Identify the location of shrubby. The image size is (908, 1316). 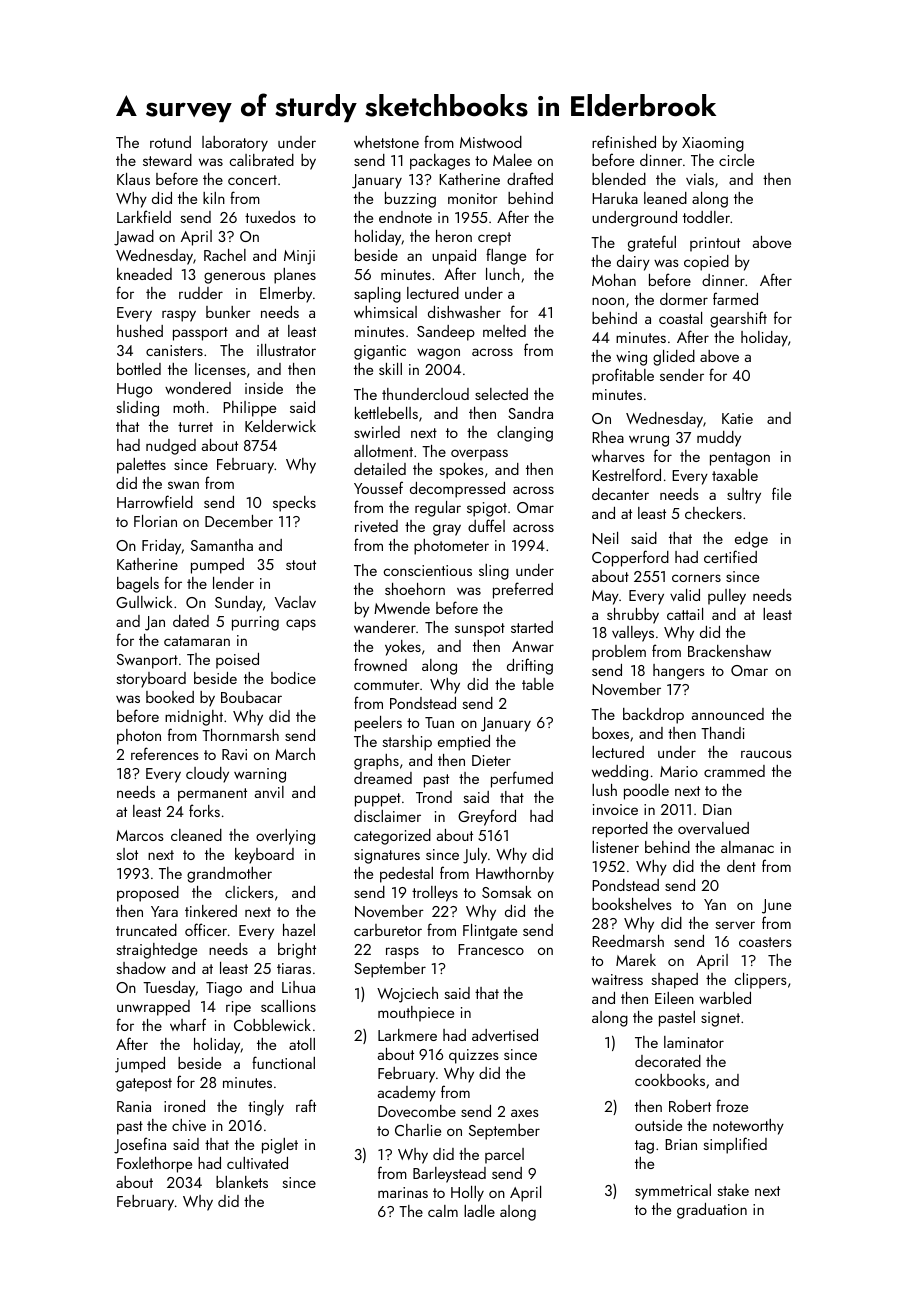
(633, 616).
